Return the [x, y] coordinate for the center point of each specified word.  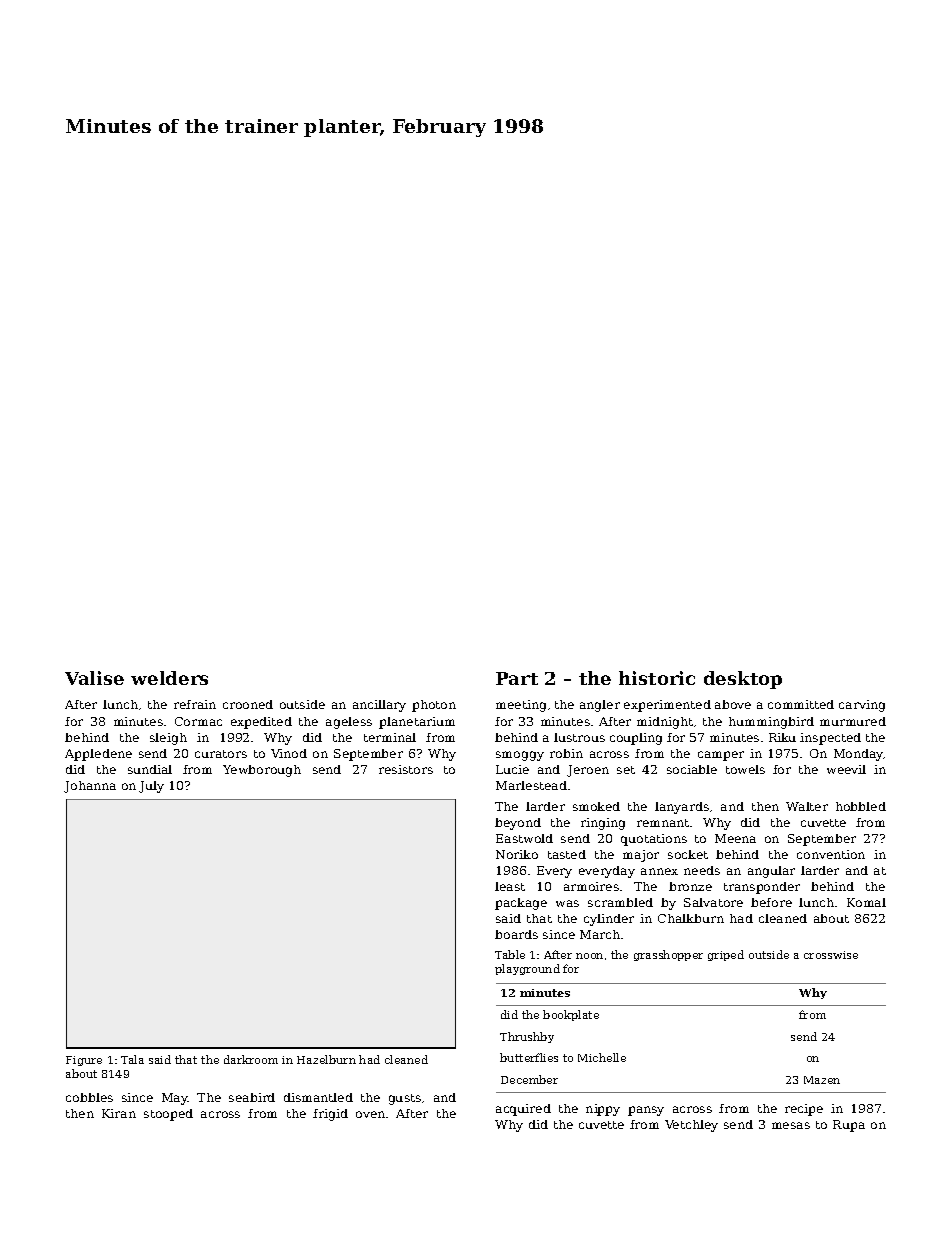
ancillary [379, 706]
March [600, 934]
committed [801, 704]
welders [169, 678]
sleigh [168, 739]
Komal [866, 902]
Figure [84, 1061]
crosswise [831, 955]
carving [862, 706]
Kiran [119, 1113]
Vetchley [691, 1126]
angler [600, 706]
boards [516, 934]
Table [510, 954]
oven [370, 1114]
